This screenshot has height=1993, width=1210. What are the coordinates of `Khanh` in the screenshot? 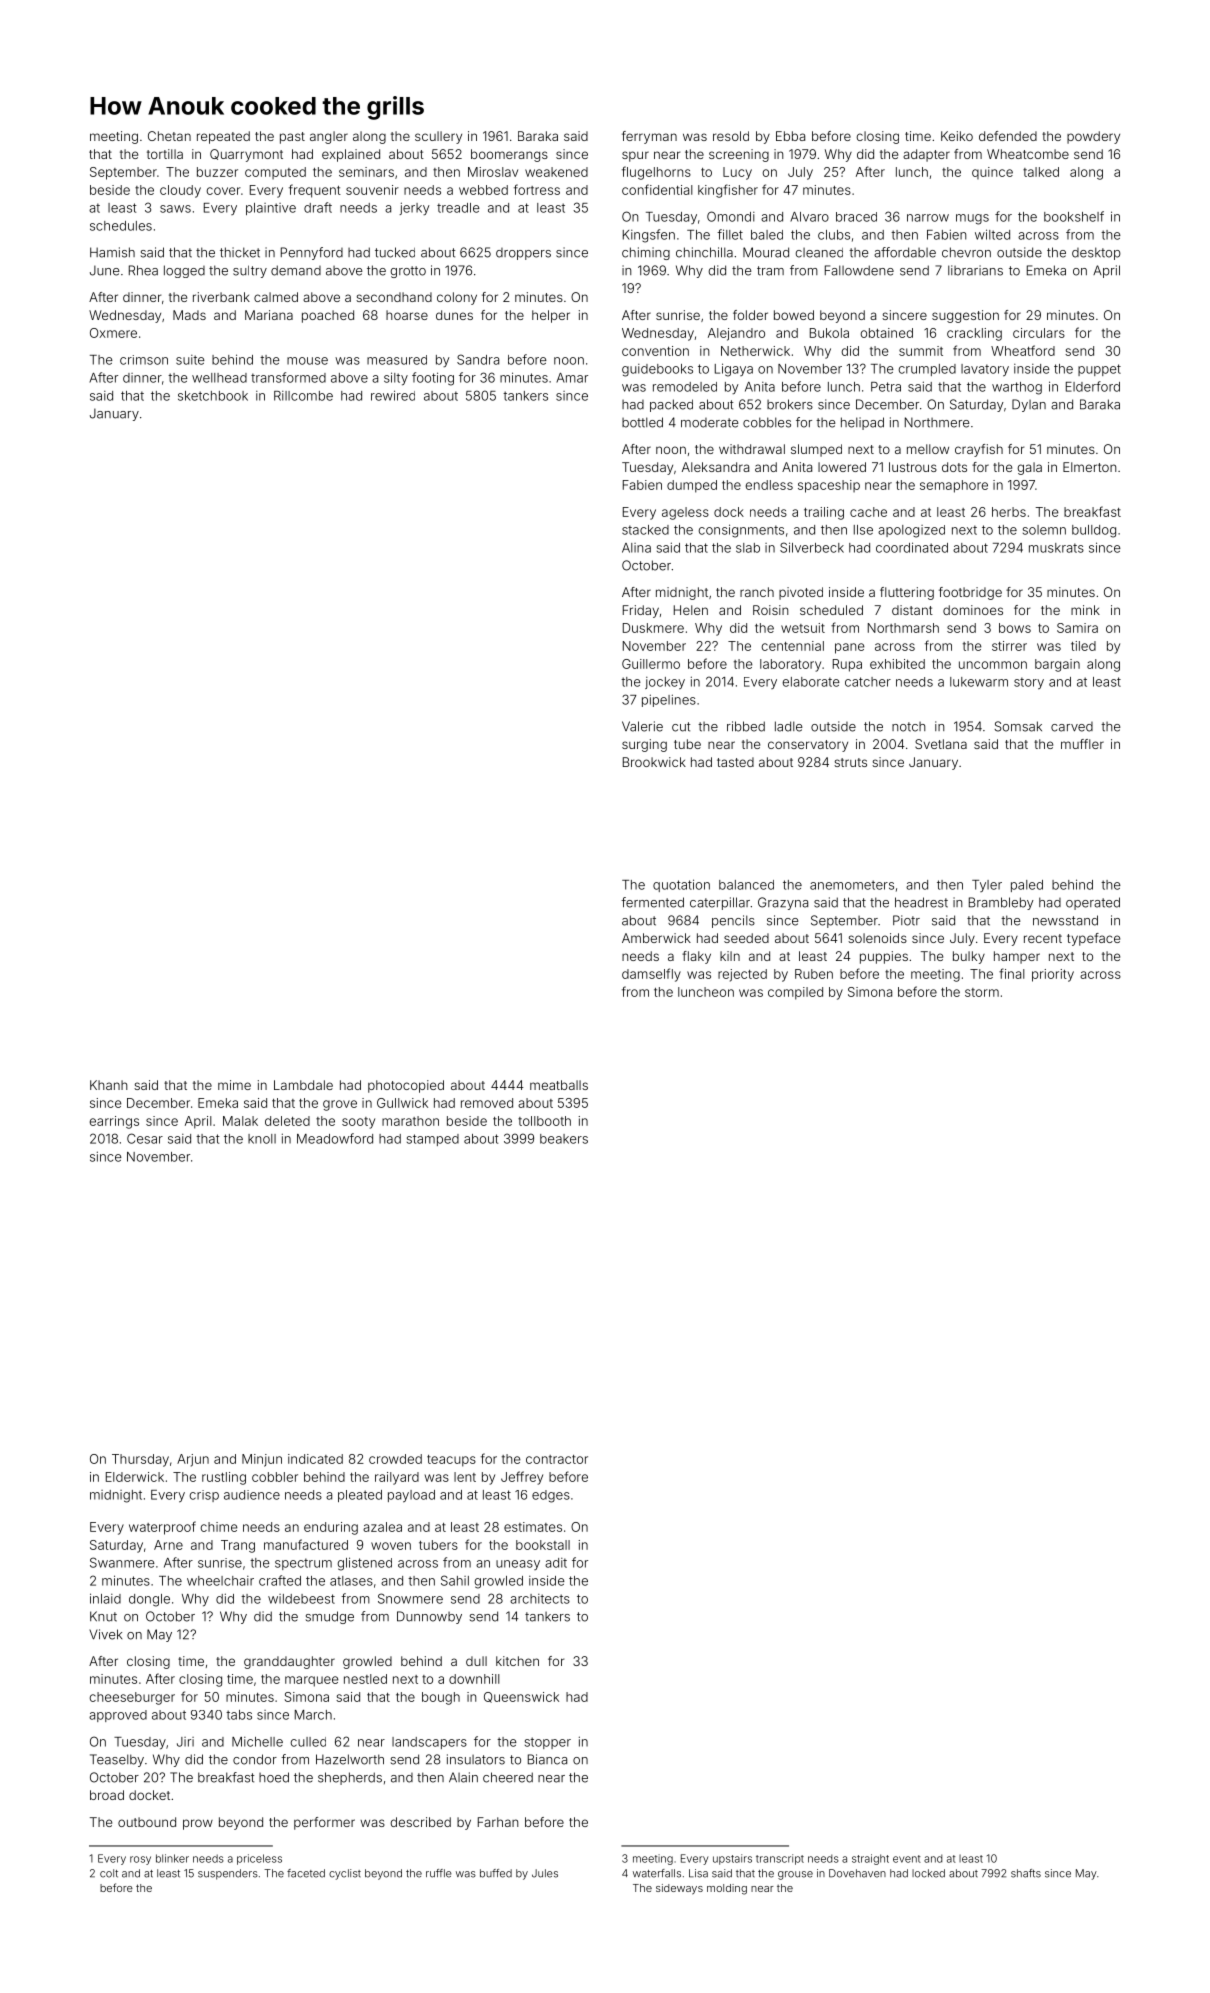 It's located at (109, 1085).
